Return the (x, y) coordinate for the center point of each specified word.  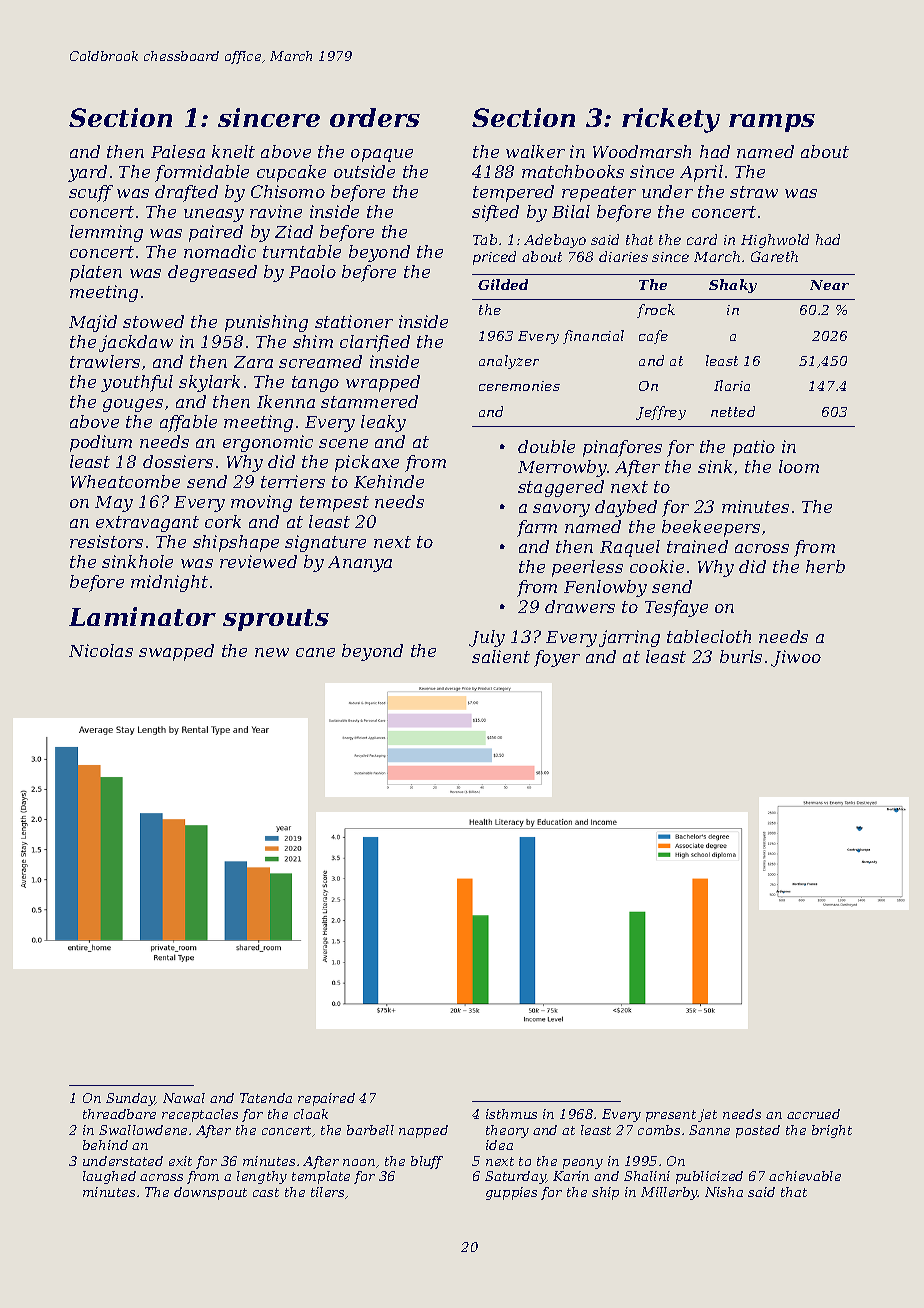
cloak (311, 1114)
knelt (233, 151)
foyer (557, 658)
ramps (772, 123)
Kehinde (389, 481)
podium (101, 443)
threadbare (119, 1114)
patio (754, 448)
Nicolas (101, 650)
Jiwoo (796, 658)
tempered (513, 193)
